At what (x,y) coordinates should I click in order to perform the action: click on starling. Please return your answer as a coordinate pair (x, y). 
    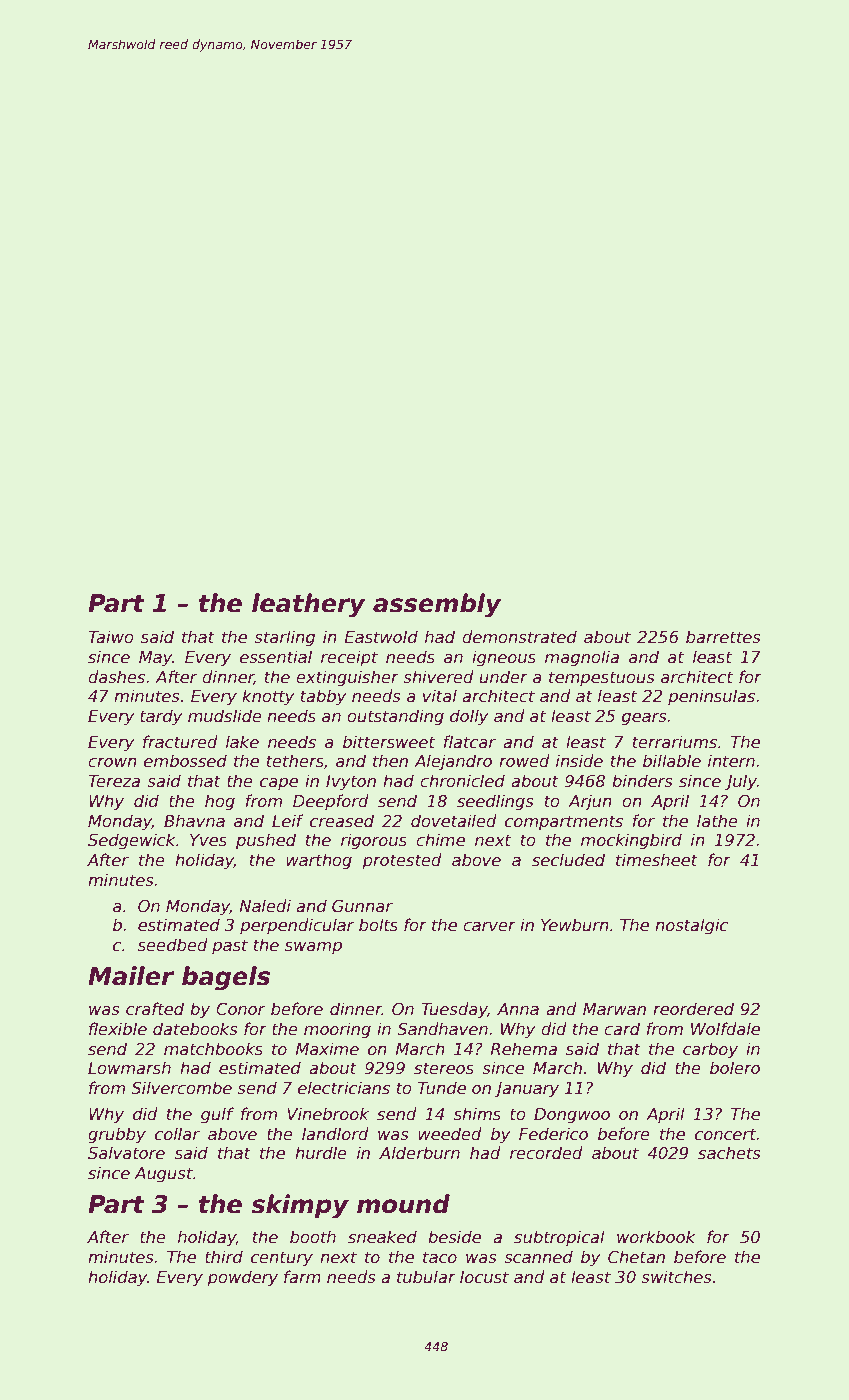
    Looking at the image, I should click on (284, 638).
